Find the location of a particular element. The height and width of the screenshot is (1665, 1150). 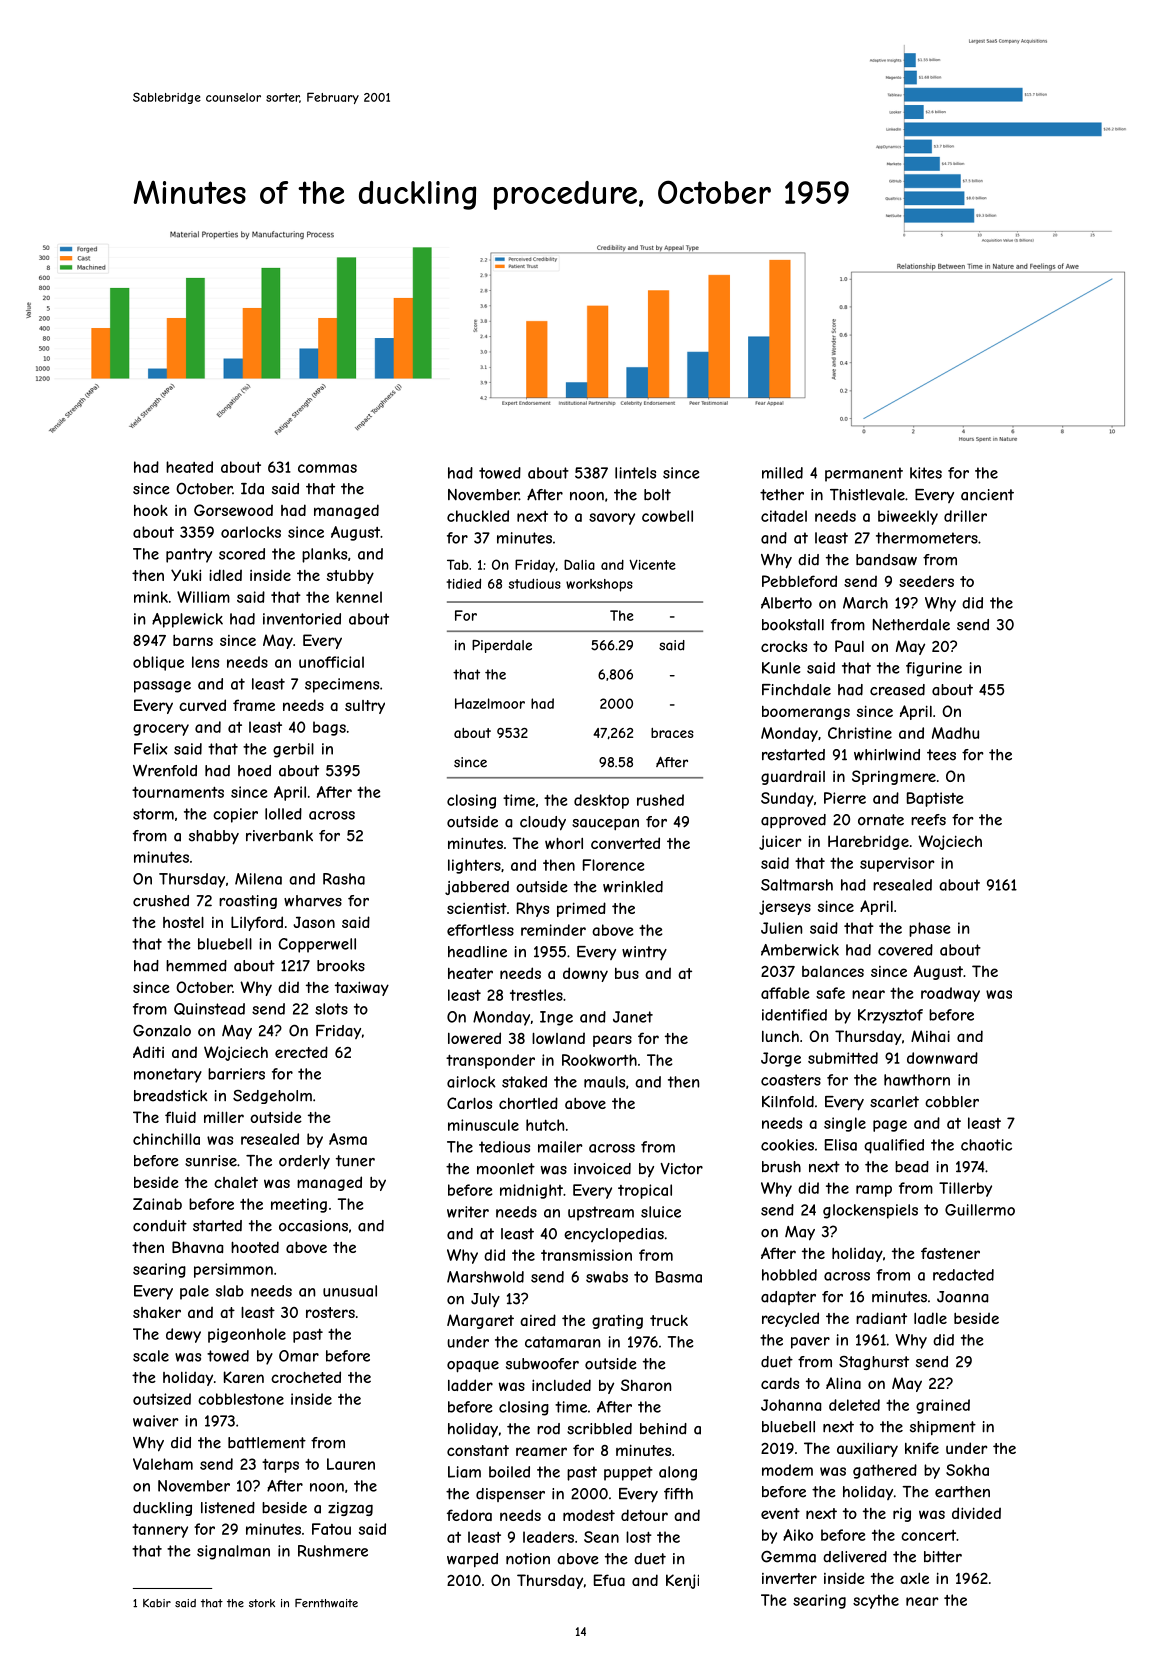

crocks is located at coordinates (784, 646).
